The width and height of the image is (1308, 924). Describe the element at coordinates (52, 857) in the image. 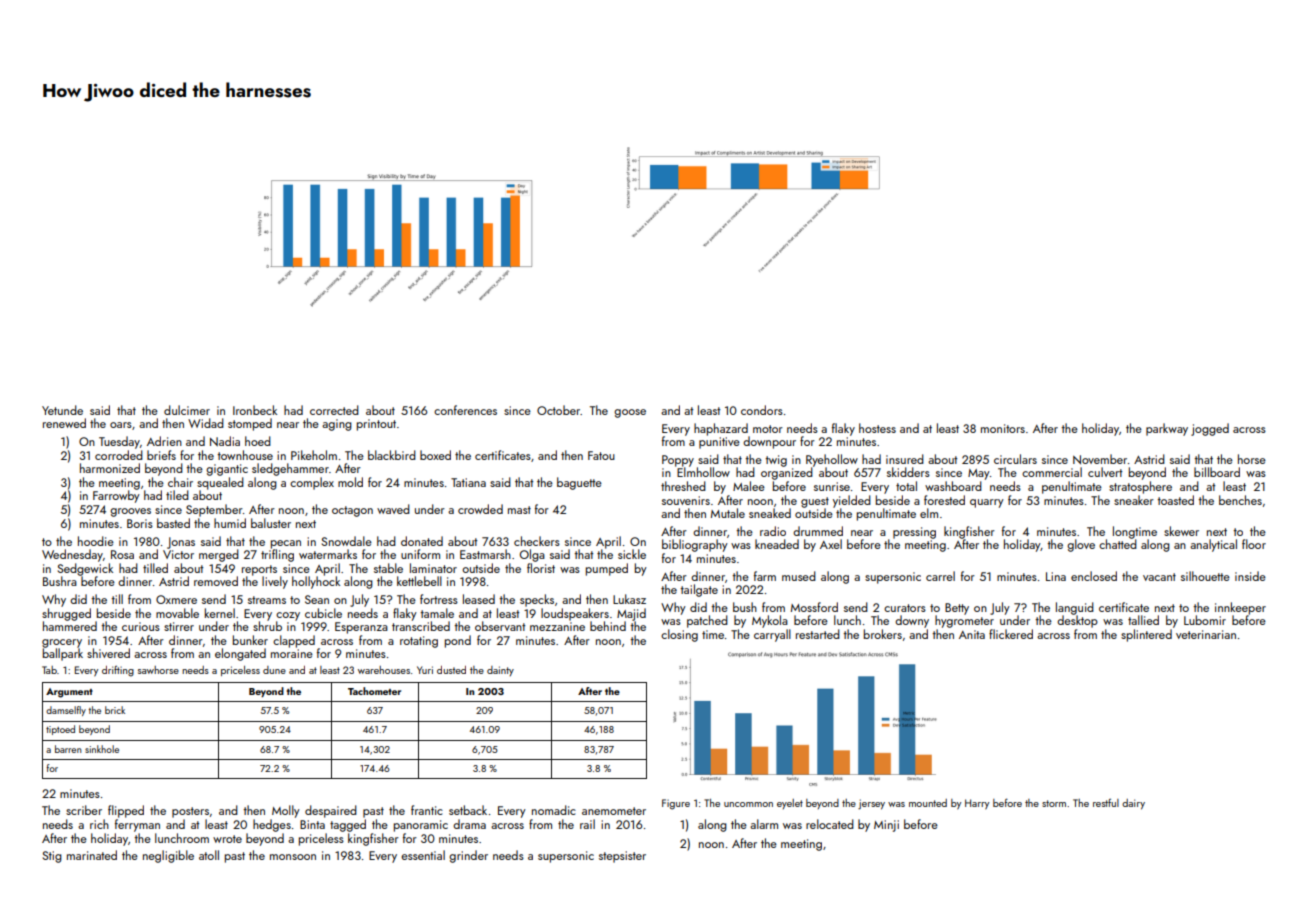

I see `Stig` at that location.
